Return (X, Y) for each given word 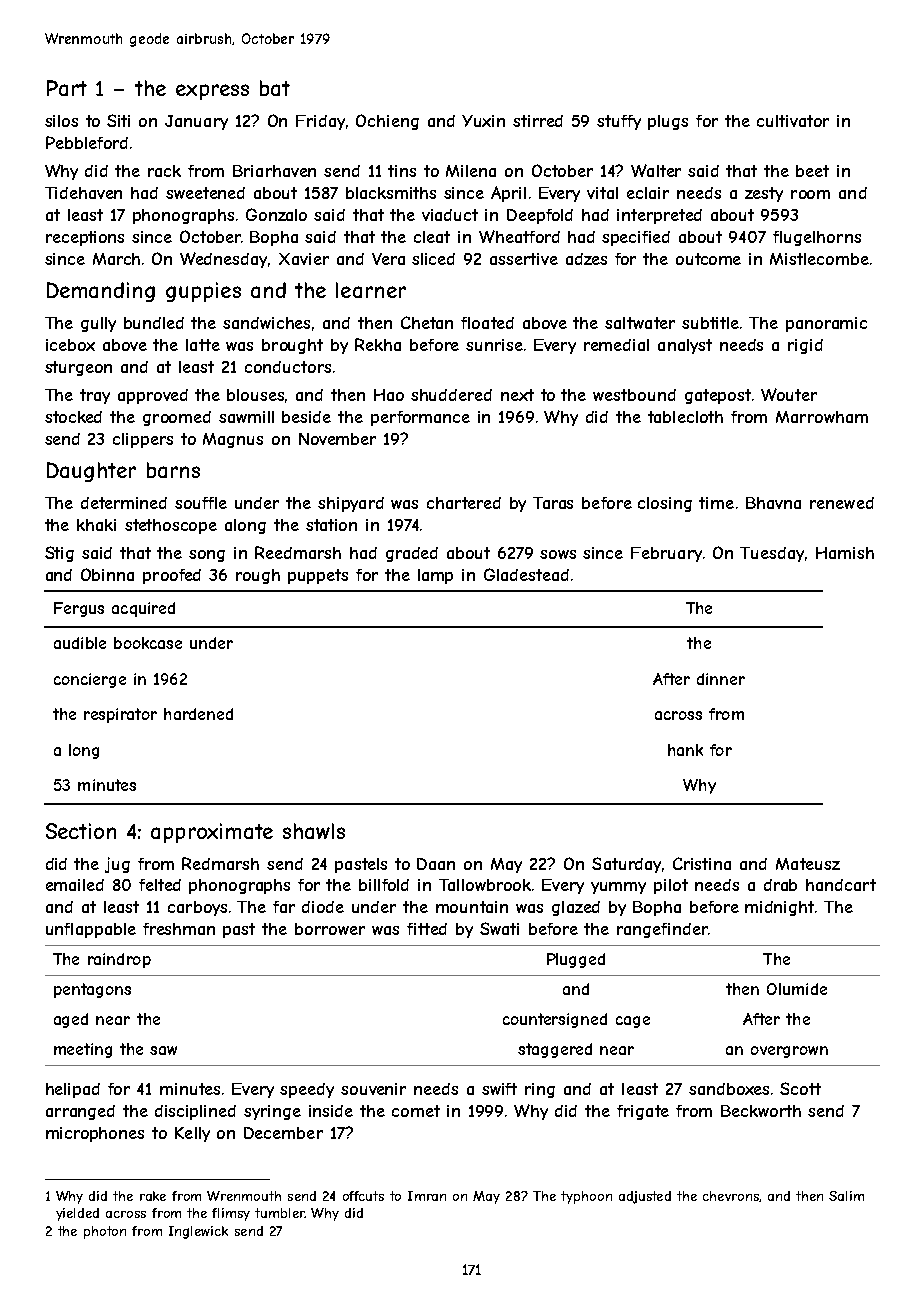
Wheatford (519, 236)
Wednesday (223, 260)
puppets (318, 576)
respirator (120, 715)
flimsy (231, 1214)
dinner (721, 679)
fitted (427, 929)
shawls (314, 831)
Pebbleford (87, 142)
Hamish (845, 553)
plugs (668, 122)
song (207, 556)
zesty (764, 194)
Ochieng (387, 122)
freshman (179, 929)
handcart (841, 885)
